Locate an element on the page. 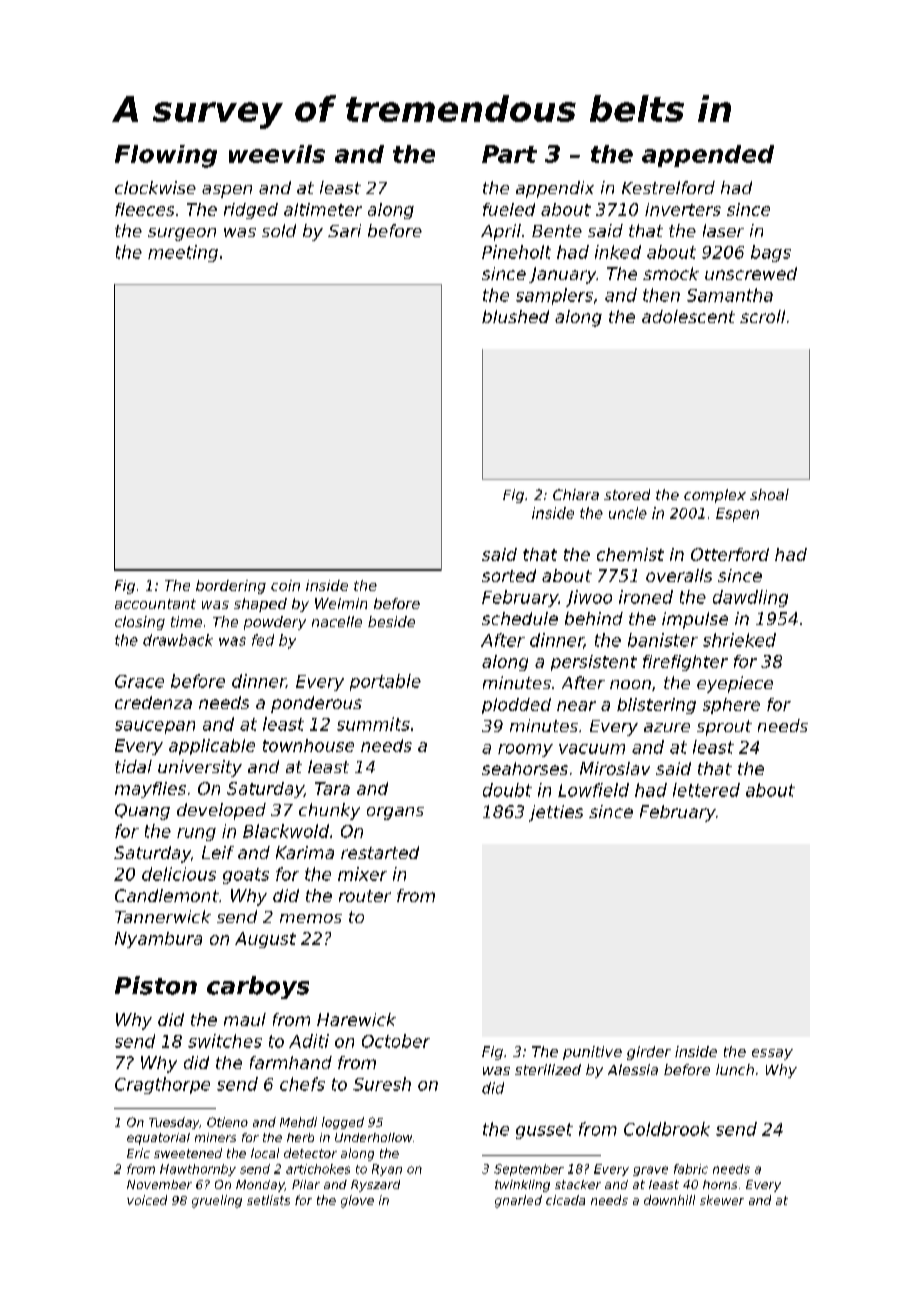  Blackwold is located at coordinates (286, 831).
